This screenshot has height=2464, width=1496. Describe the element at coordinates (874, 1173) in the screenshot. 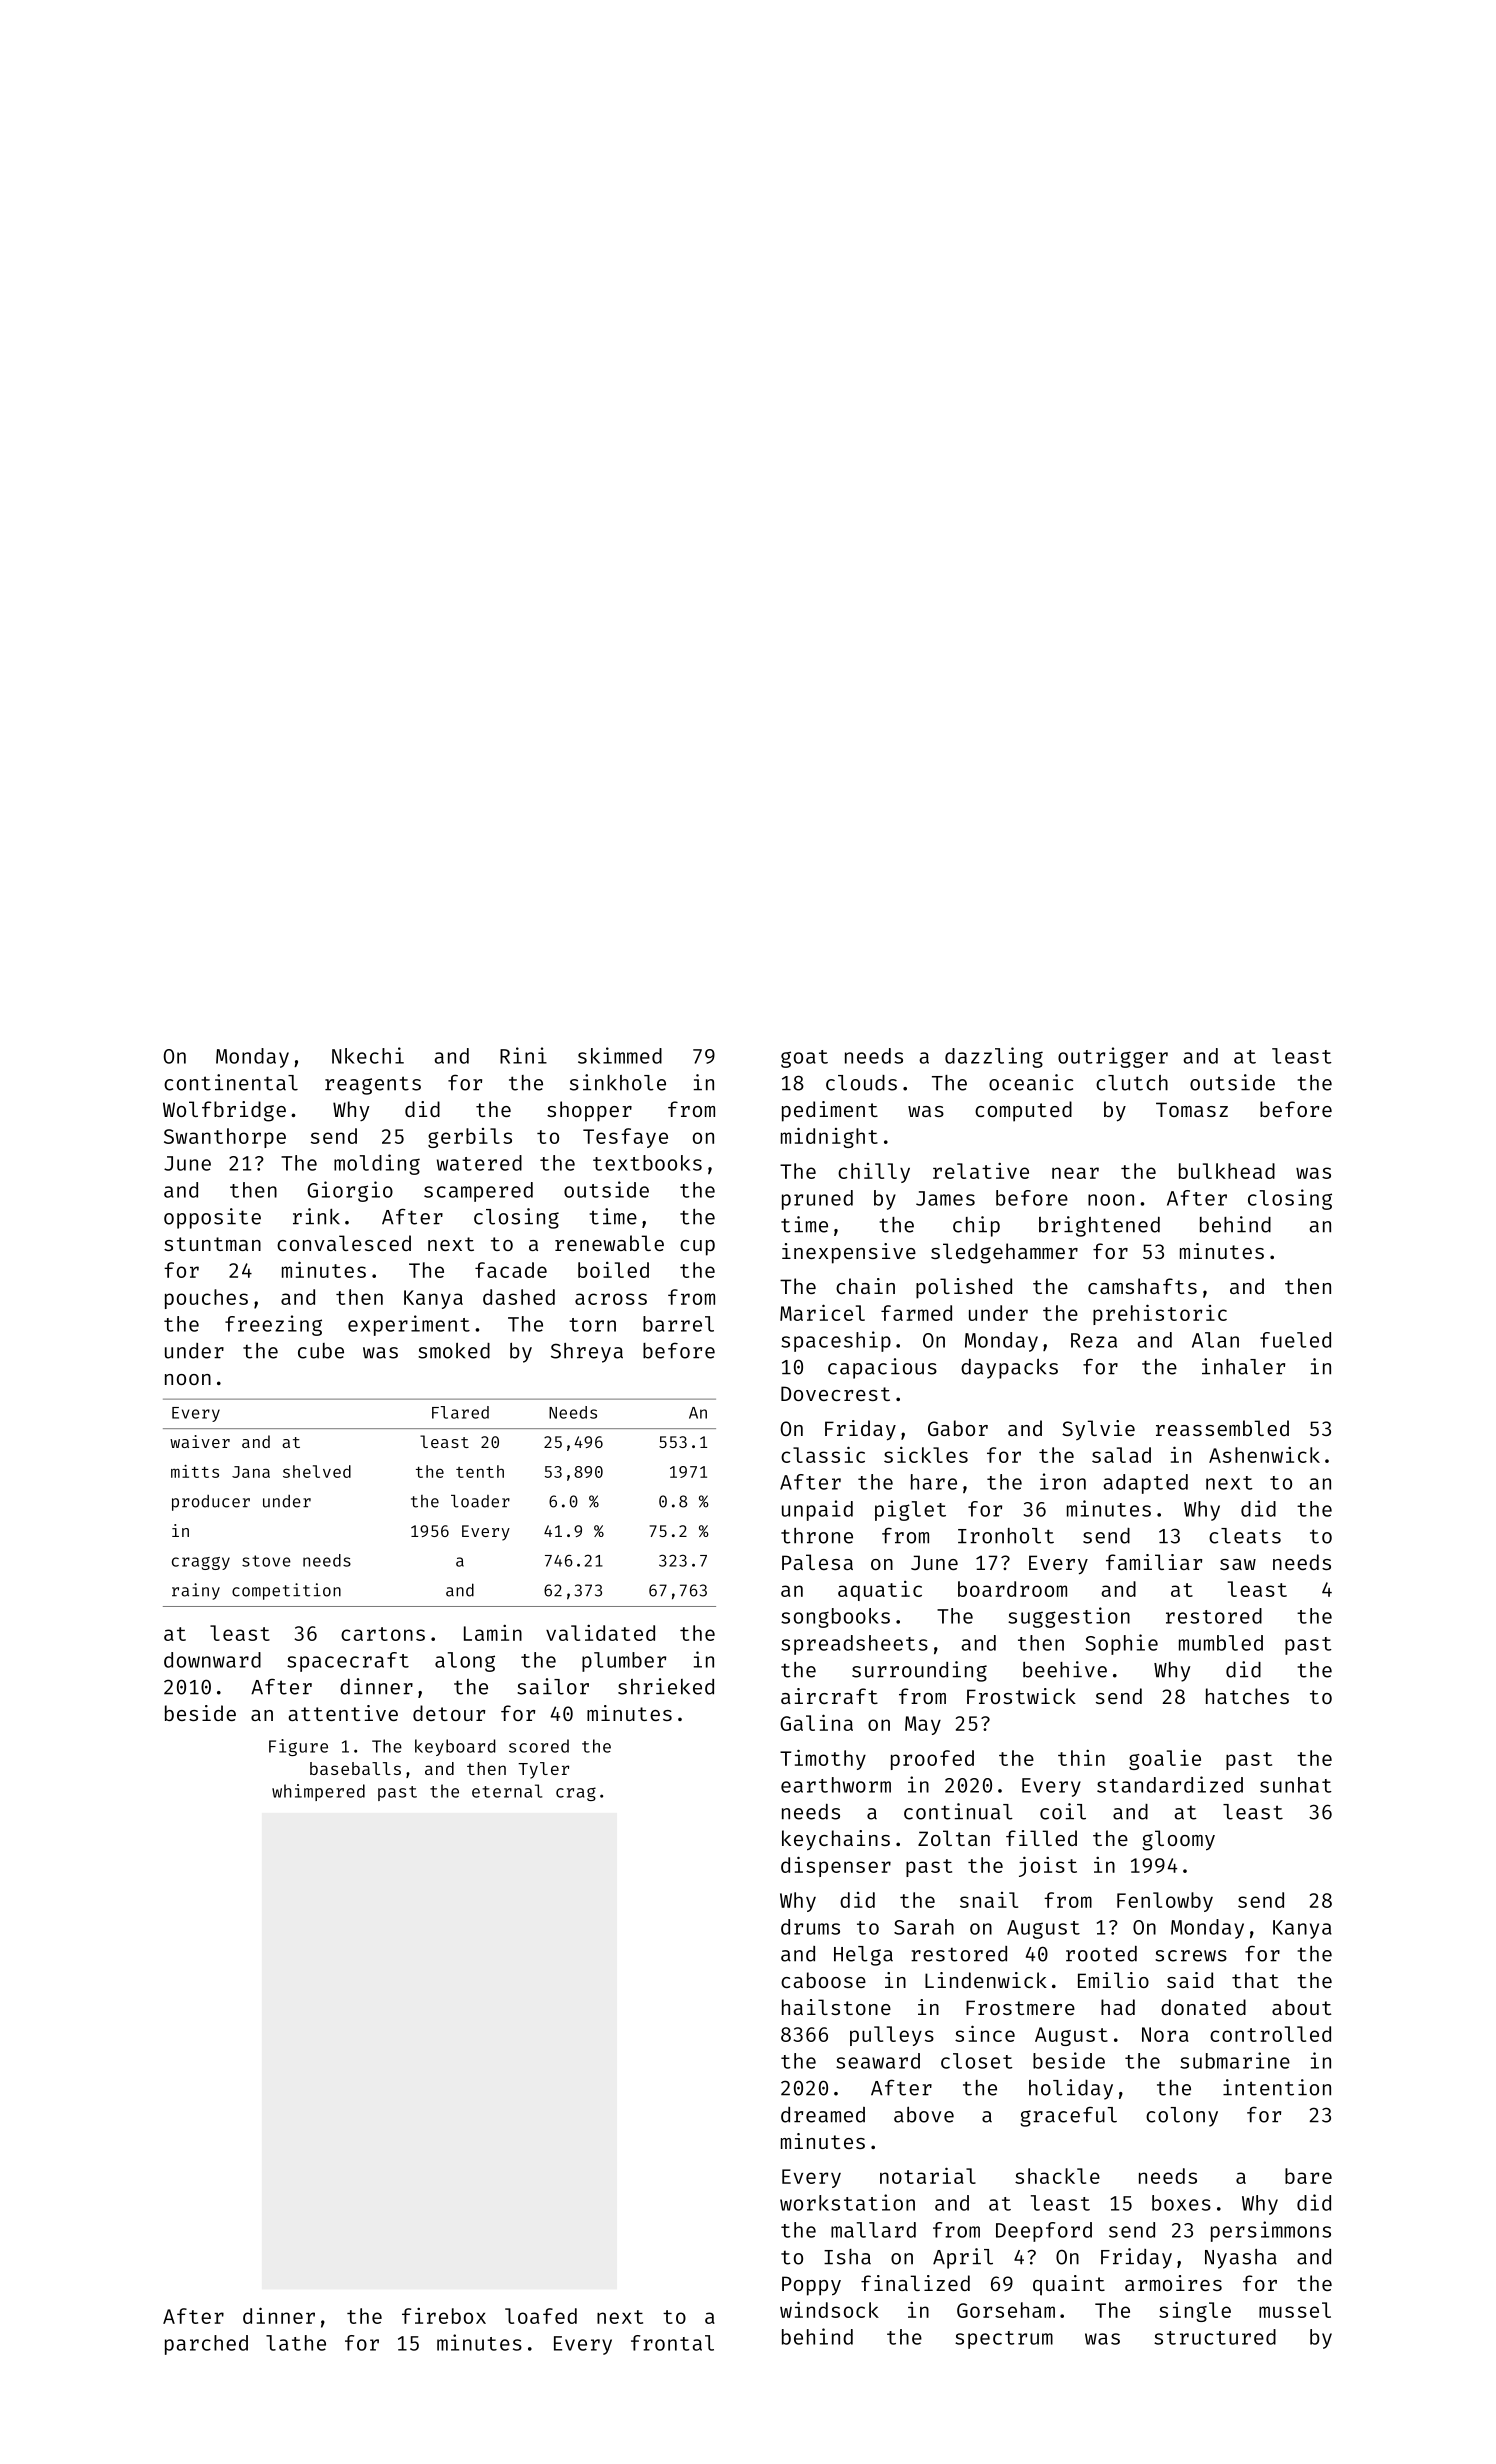

I see `chilly` at that location.
